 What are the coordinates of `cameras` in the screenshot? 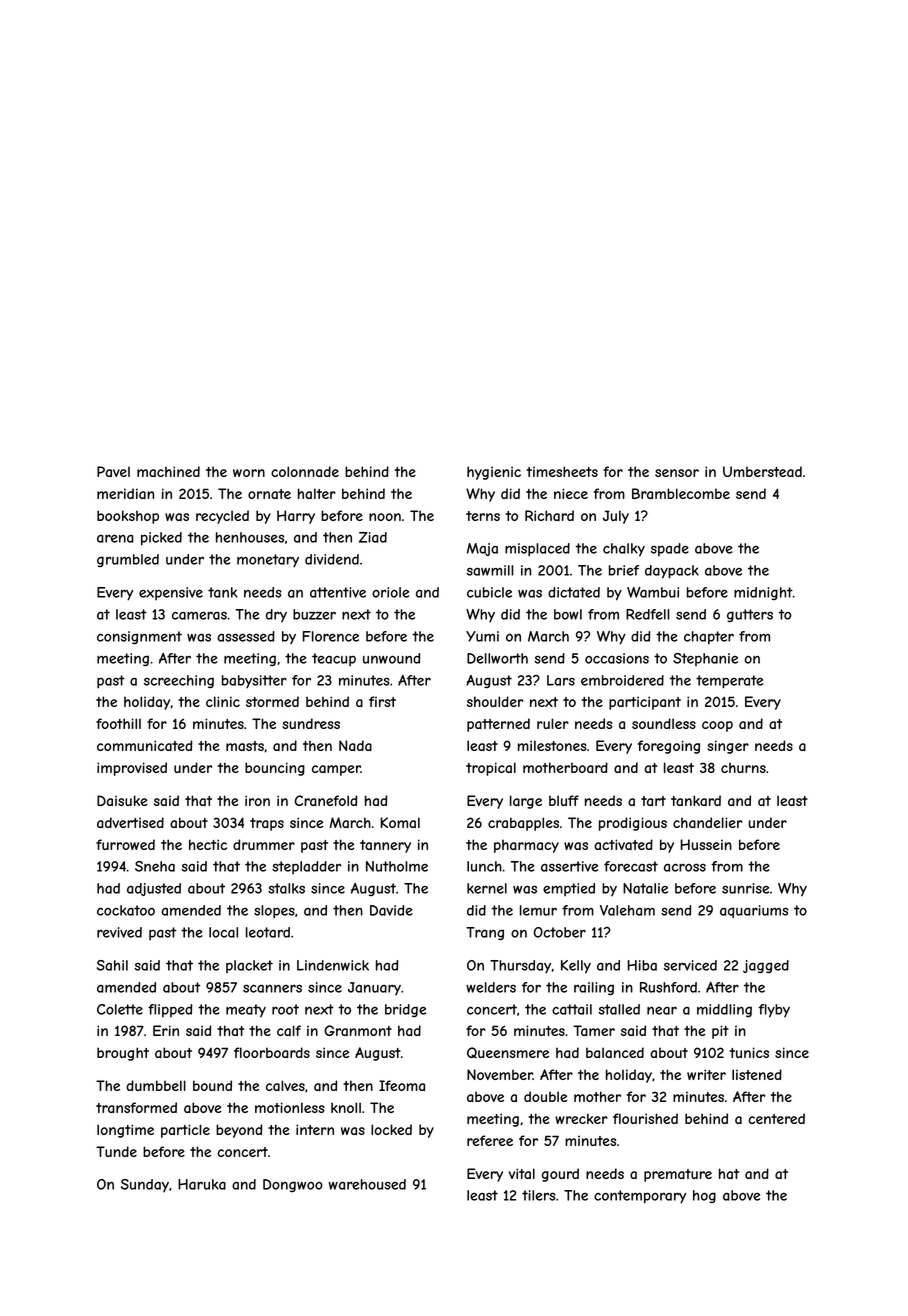 It's located at (199, 616).
